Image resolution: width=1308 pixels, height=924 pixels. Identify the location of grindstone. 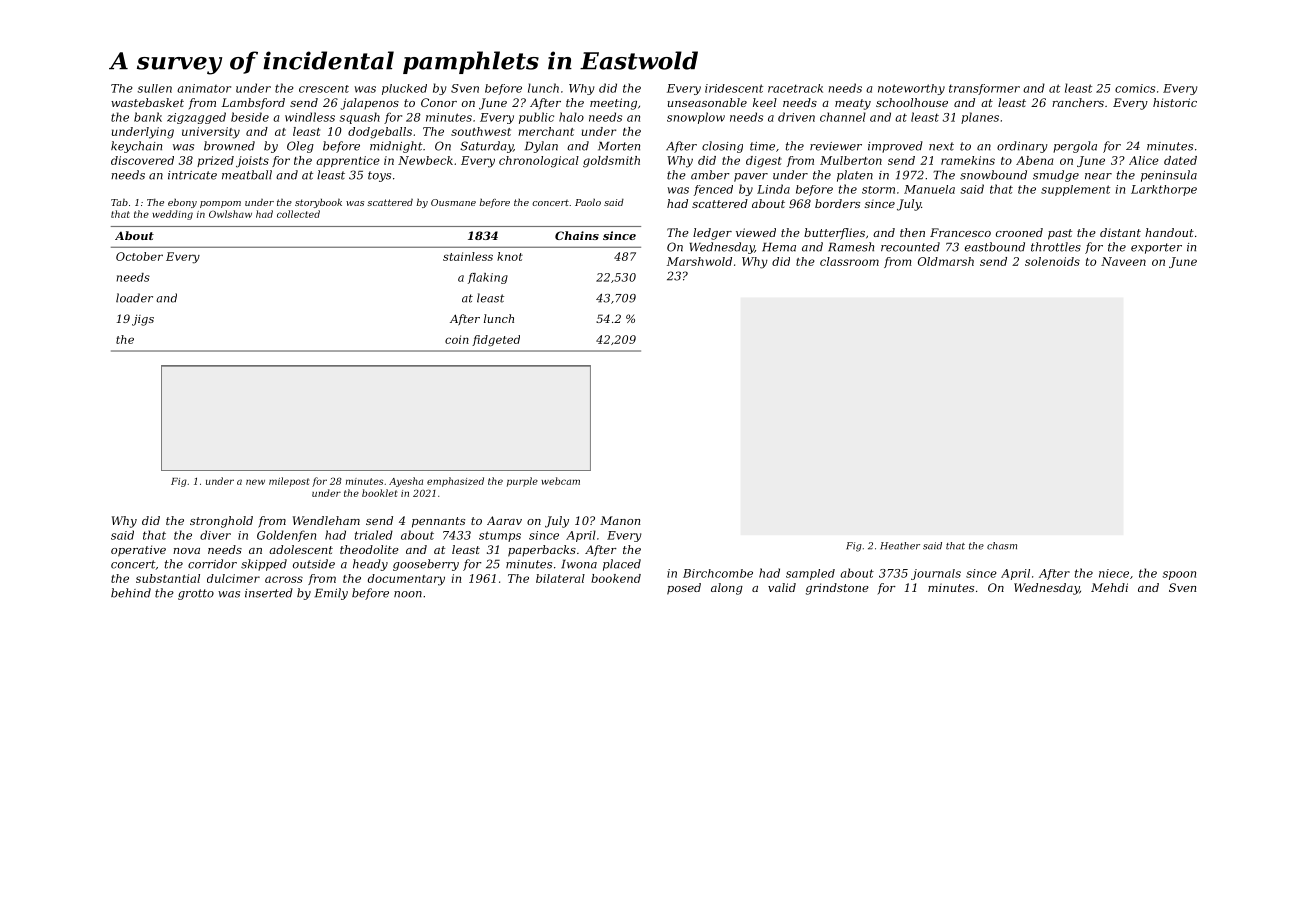
(837, 589).
